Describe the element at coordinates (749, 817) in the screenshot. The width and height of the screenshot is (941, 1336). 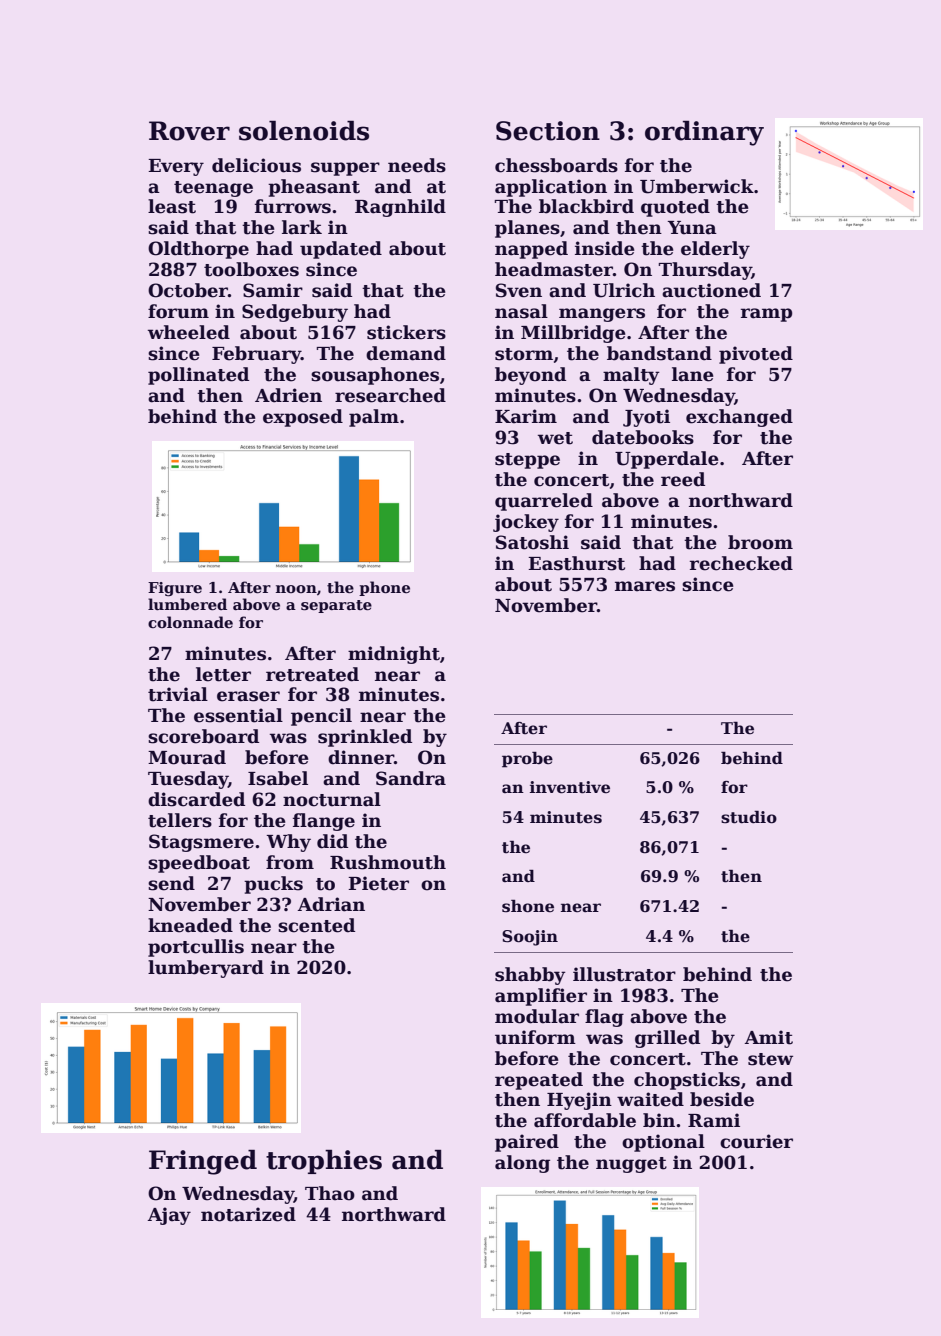
I see `studio` at that location.
